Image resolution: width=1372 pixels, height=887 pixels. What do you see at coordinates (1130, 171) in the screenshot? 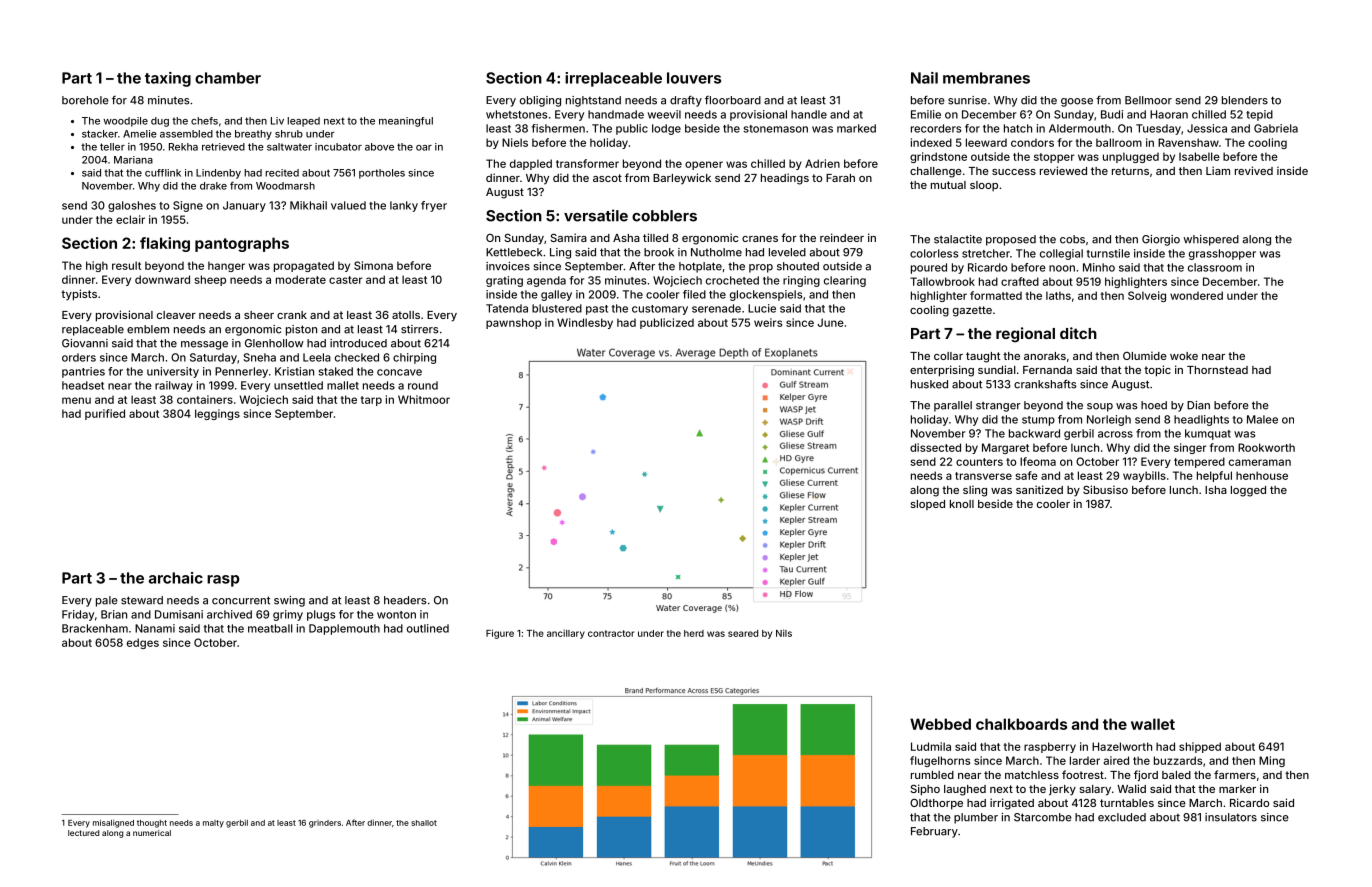
I see `returns` at bounding box center [1130, 171].
